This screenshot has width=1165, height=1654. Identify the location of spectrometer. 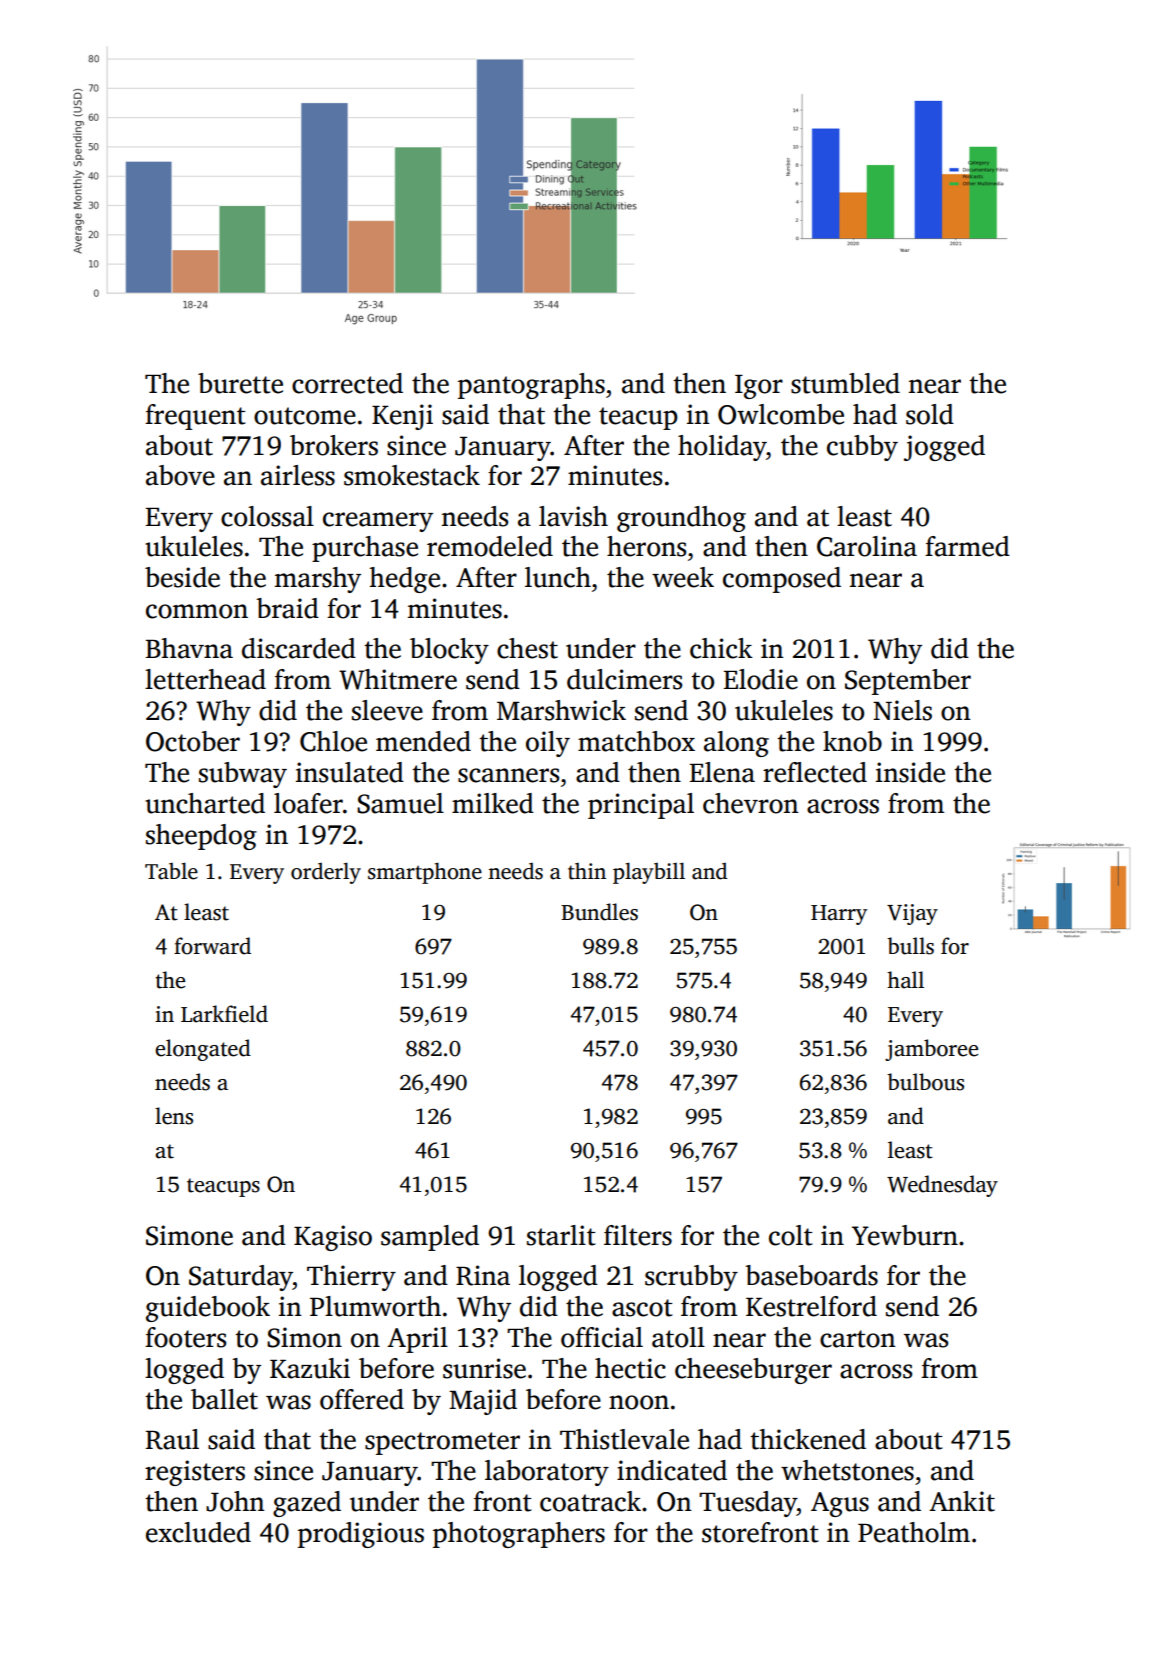
(442, 1443).
